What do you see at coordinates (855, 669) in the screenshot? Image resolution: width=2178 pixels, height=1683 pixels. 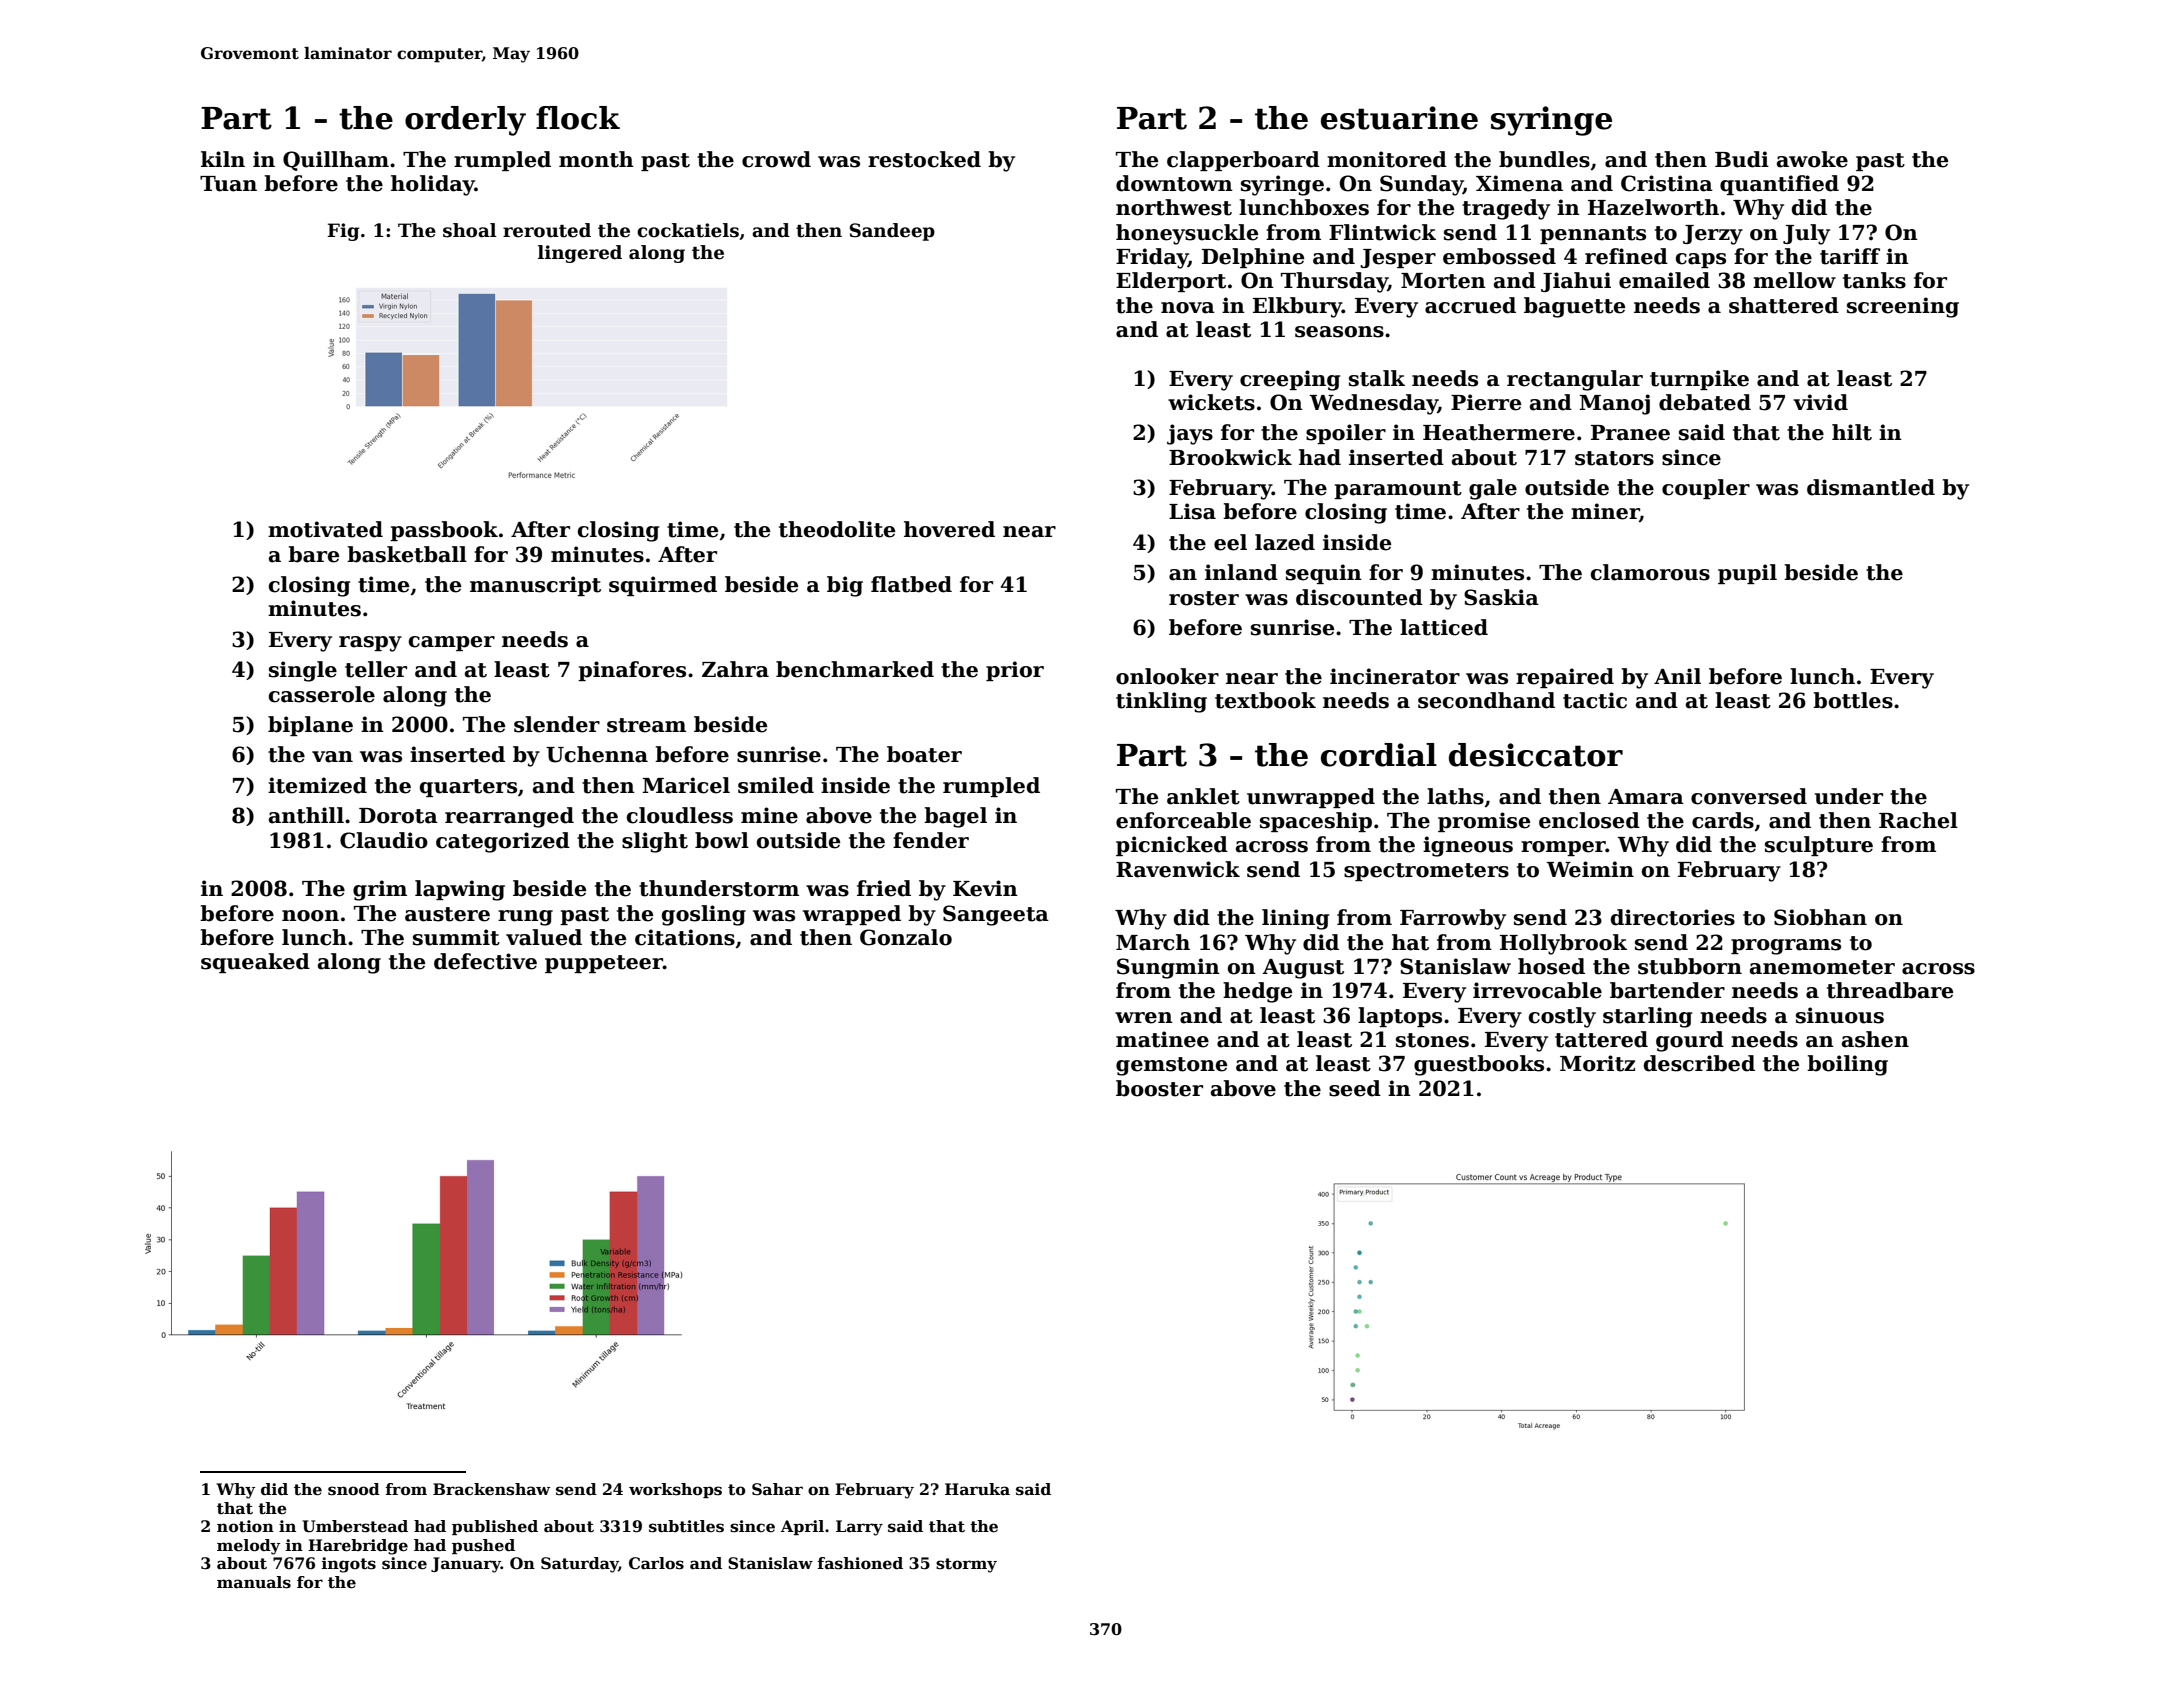 I see `benchmarked` at bounding box center [855, 669].
